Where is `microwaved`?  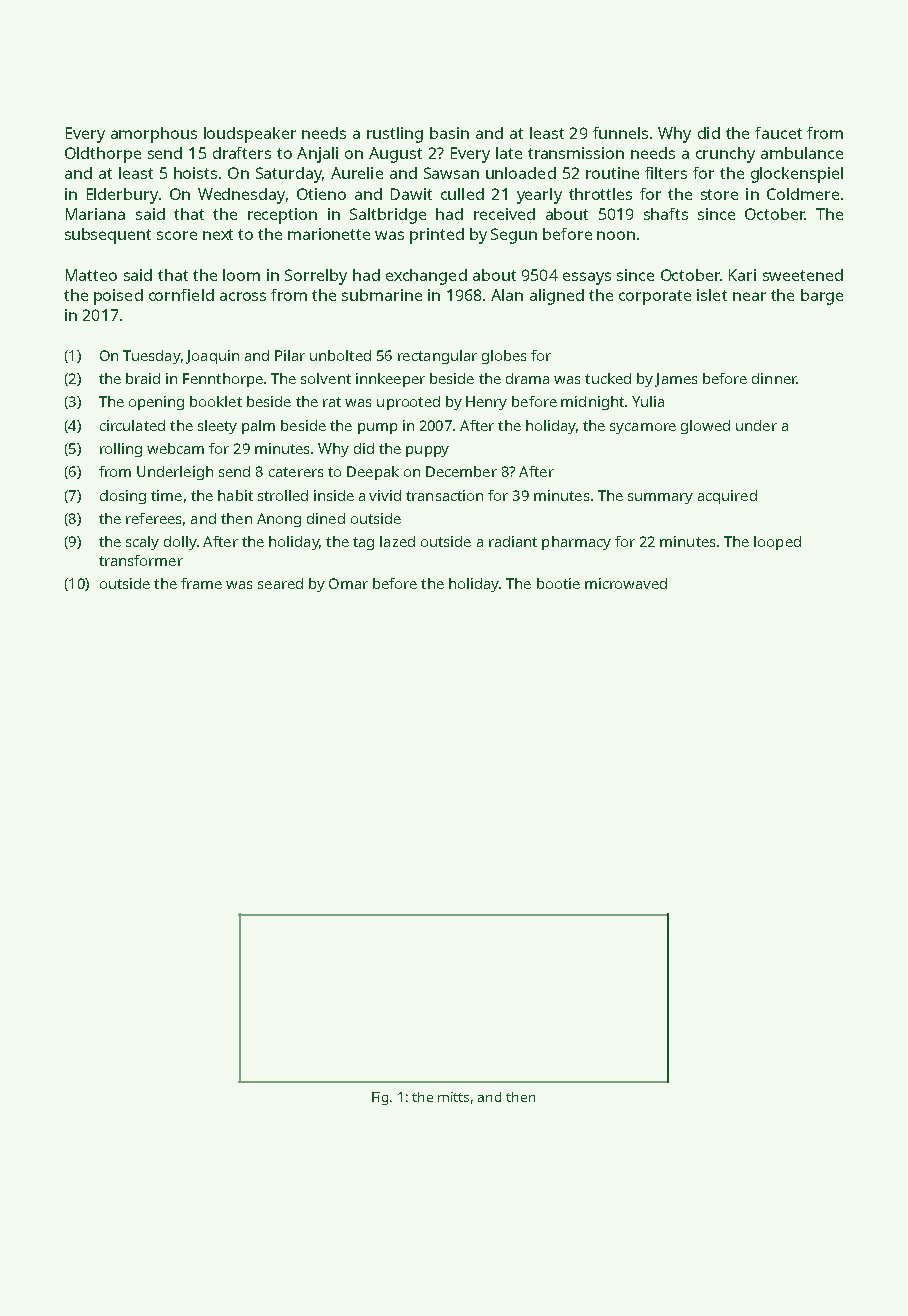 microwaved is located at coordinates (626, 583).
